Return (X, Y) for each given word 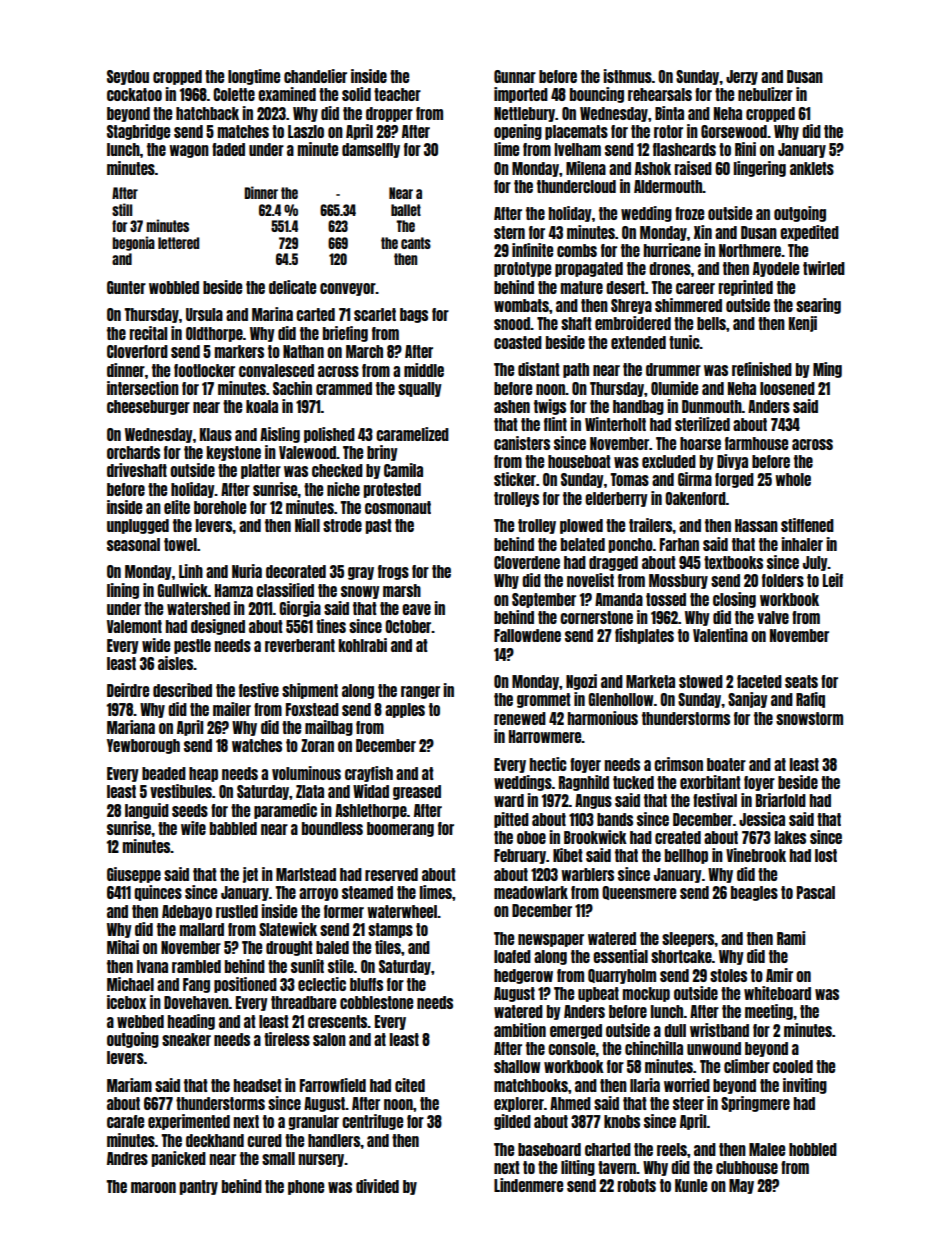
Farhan (679, 544)
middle (424, 370)
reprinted (746, 288)
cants (416, 243)
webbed (140, 1021)
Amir (779, 975)
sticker (515, 479)
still (122, 209)
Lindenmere (528, 1185)
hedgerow (523, 976)
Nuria (247, 571)
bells (711, 323)
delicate (292, 287)
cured (264, 1140)
